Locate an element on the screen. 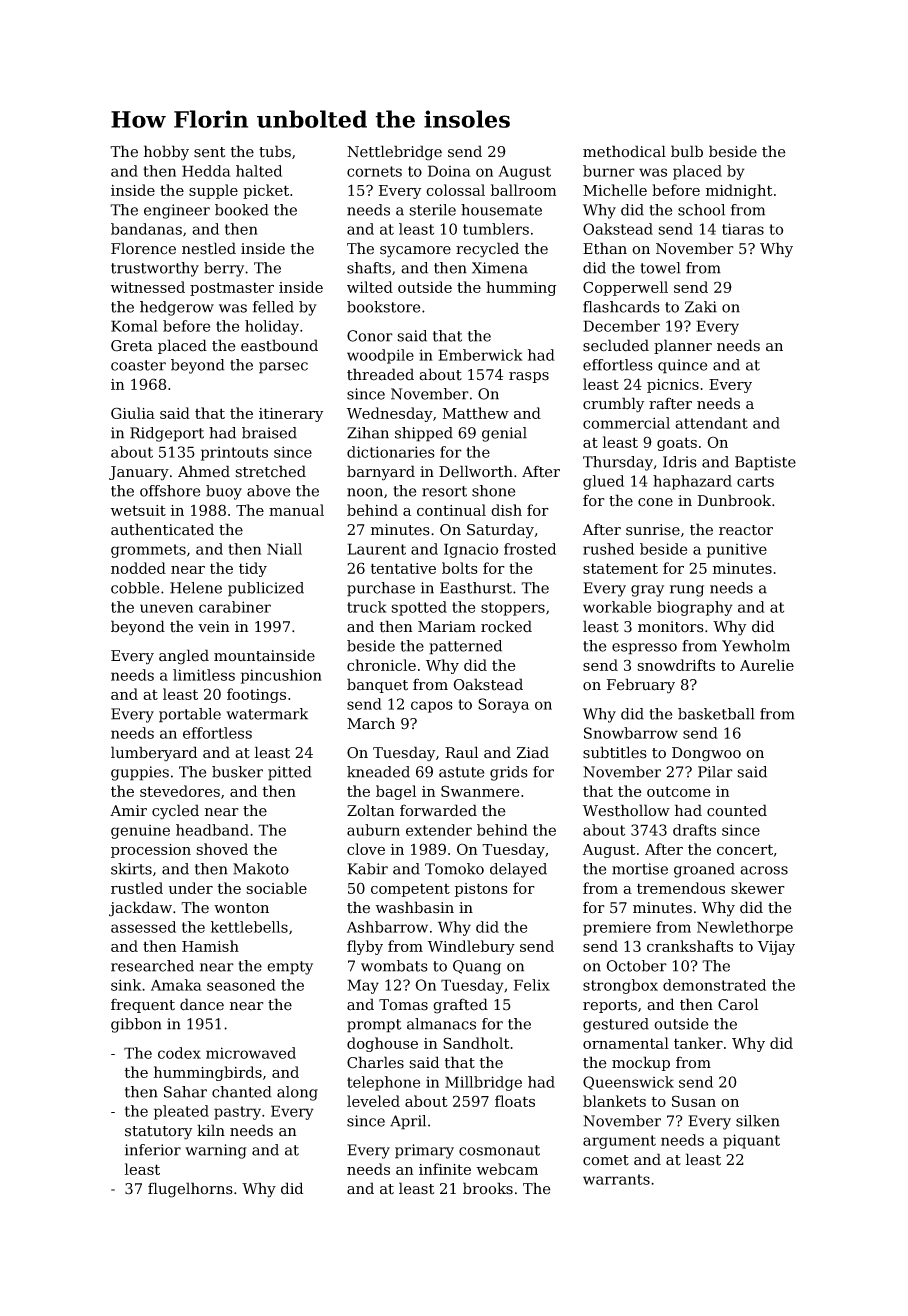 This screenshot has height=1316, width=908. cornets is located at coordinates (374, 171).
